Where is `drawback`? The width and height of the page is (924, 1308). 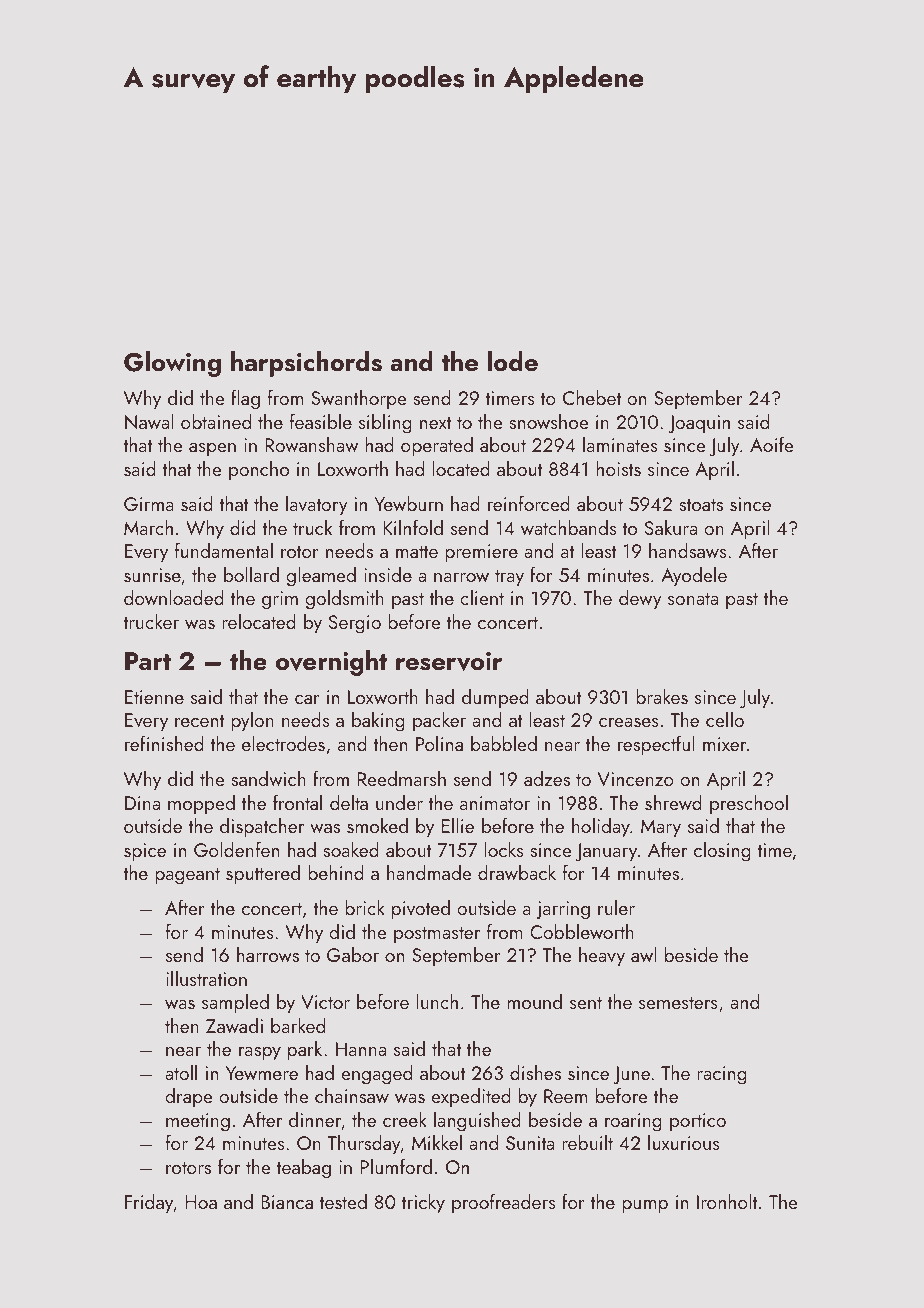 drawback is located at coordinates (517, 872).
